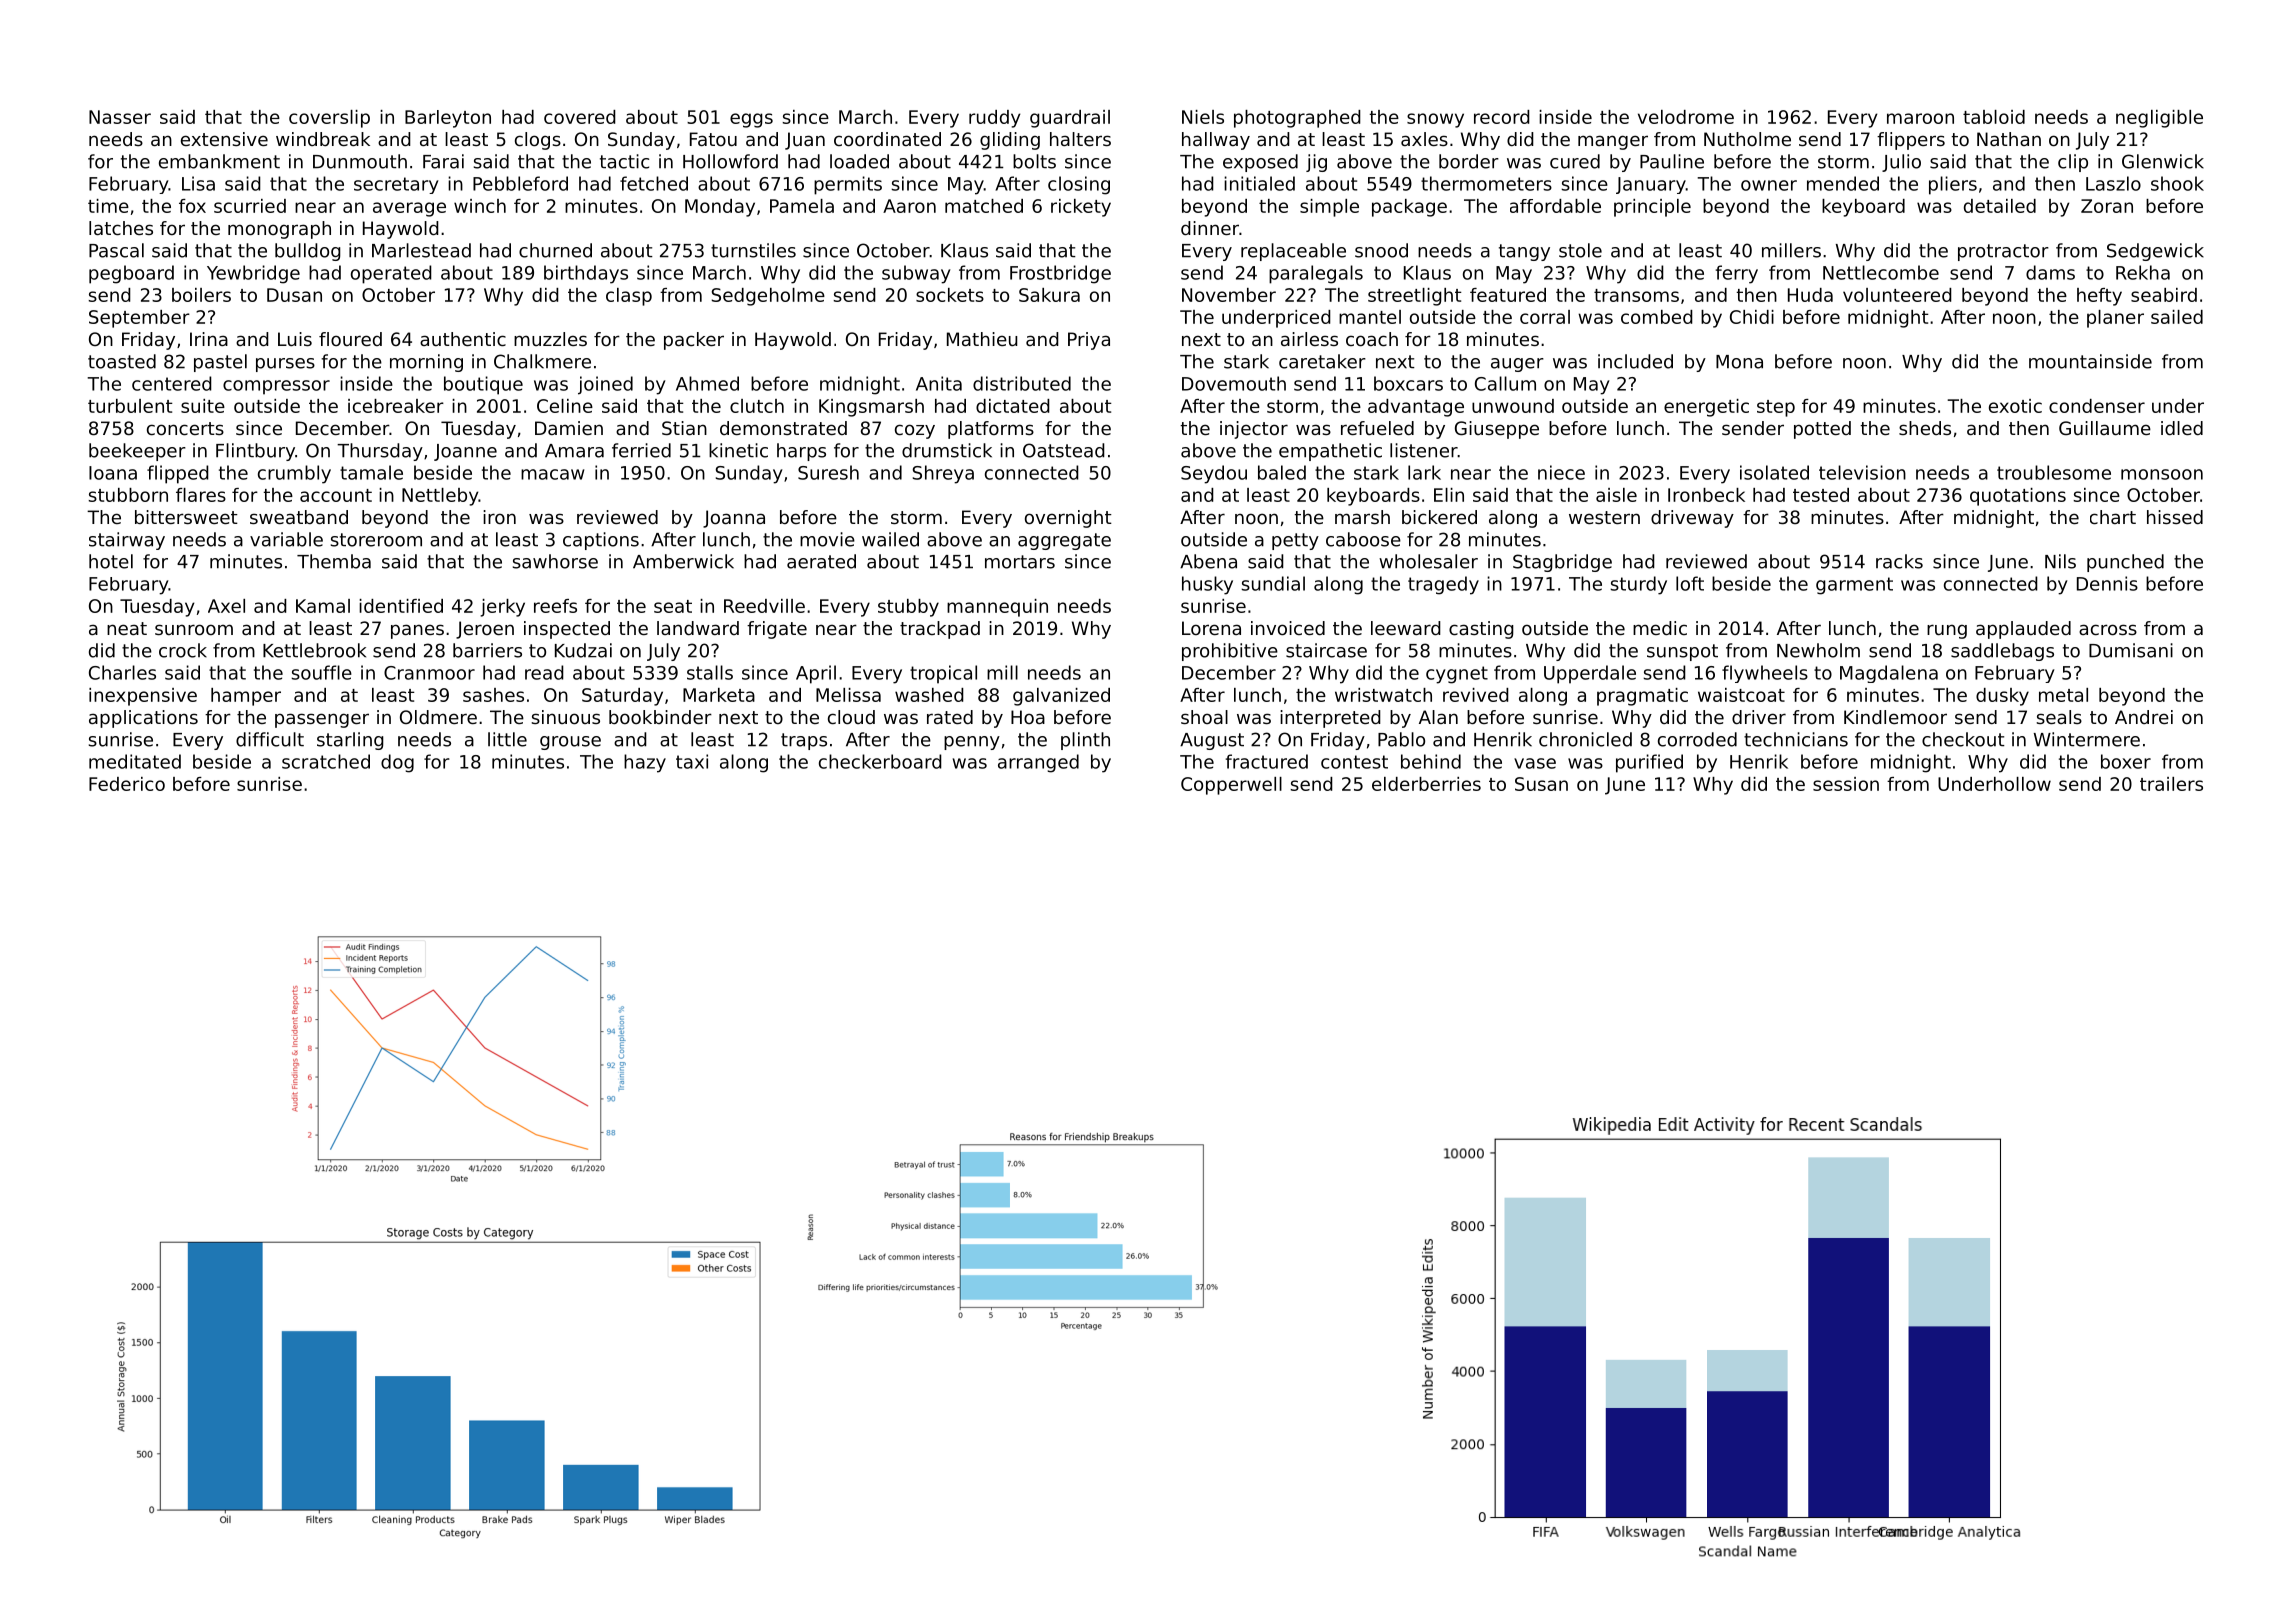  I want to click on negligible, so click(2159, 119).
